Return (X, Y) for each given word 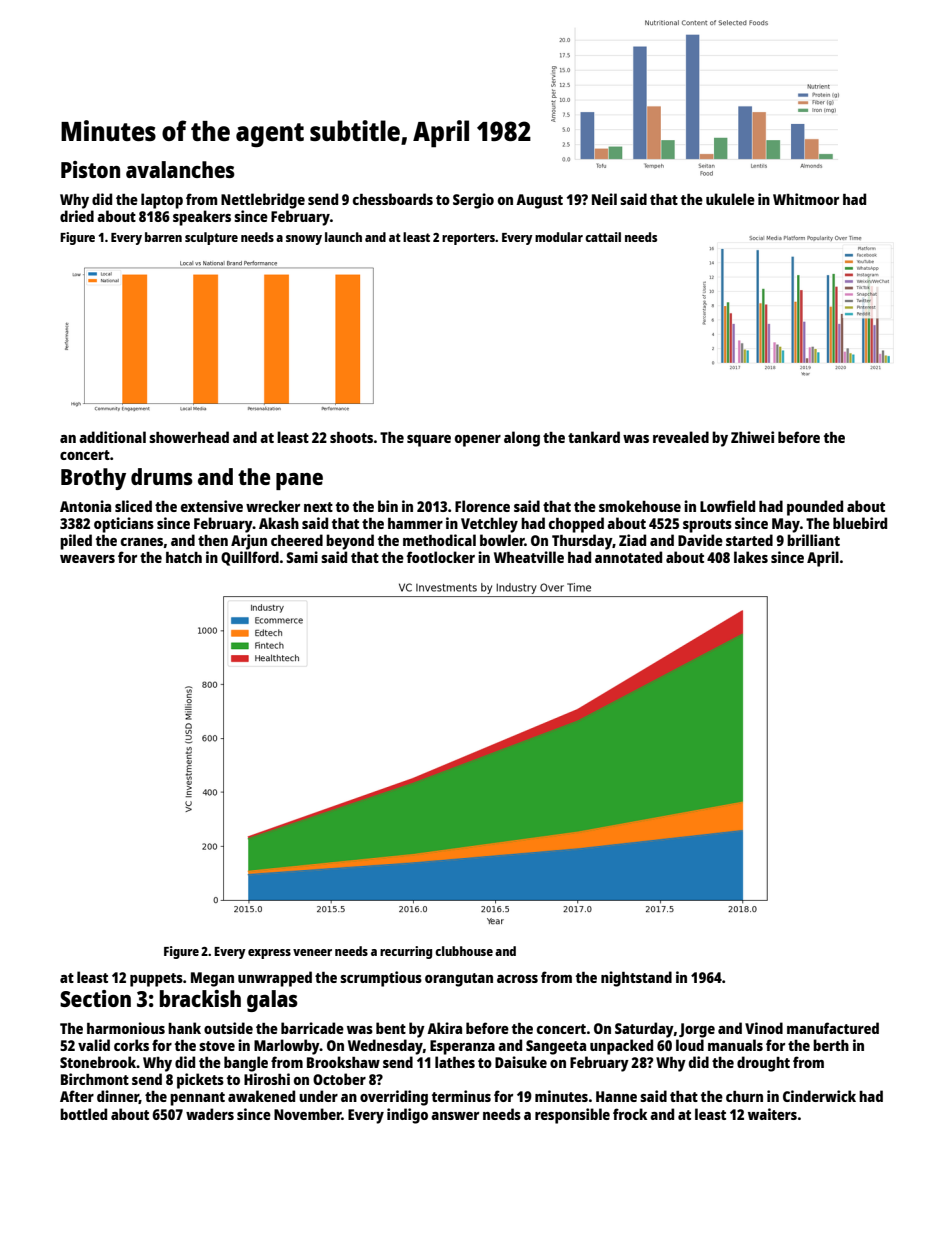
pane (299, 481)
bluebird (860, 523)
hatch (184, 557)
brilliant (813, 540)
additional (112, 437)
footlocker (441, 557)
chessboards (393, 199)
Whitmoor (806, 199)
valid (94, 1045)
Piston (90, 169)
